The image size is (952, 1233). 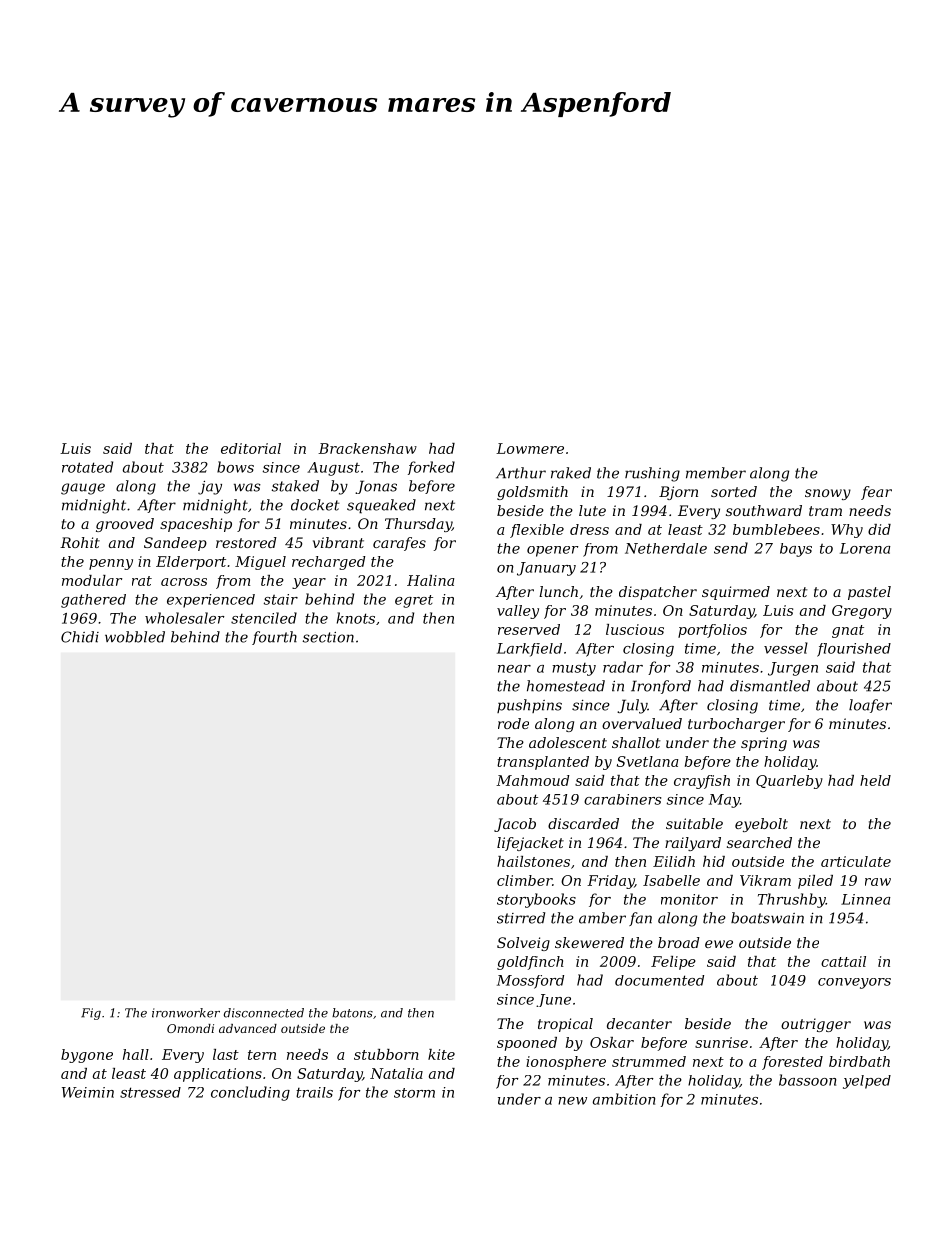 What do you see at coordinates (367, 448) in the page?
I see `Brackenshaw` at bounding box center [367, 448].
